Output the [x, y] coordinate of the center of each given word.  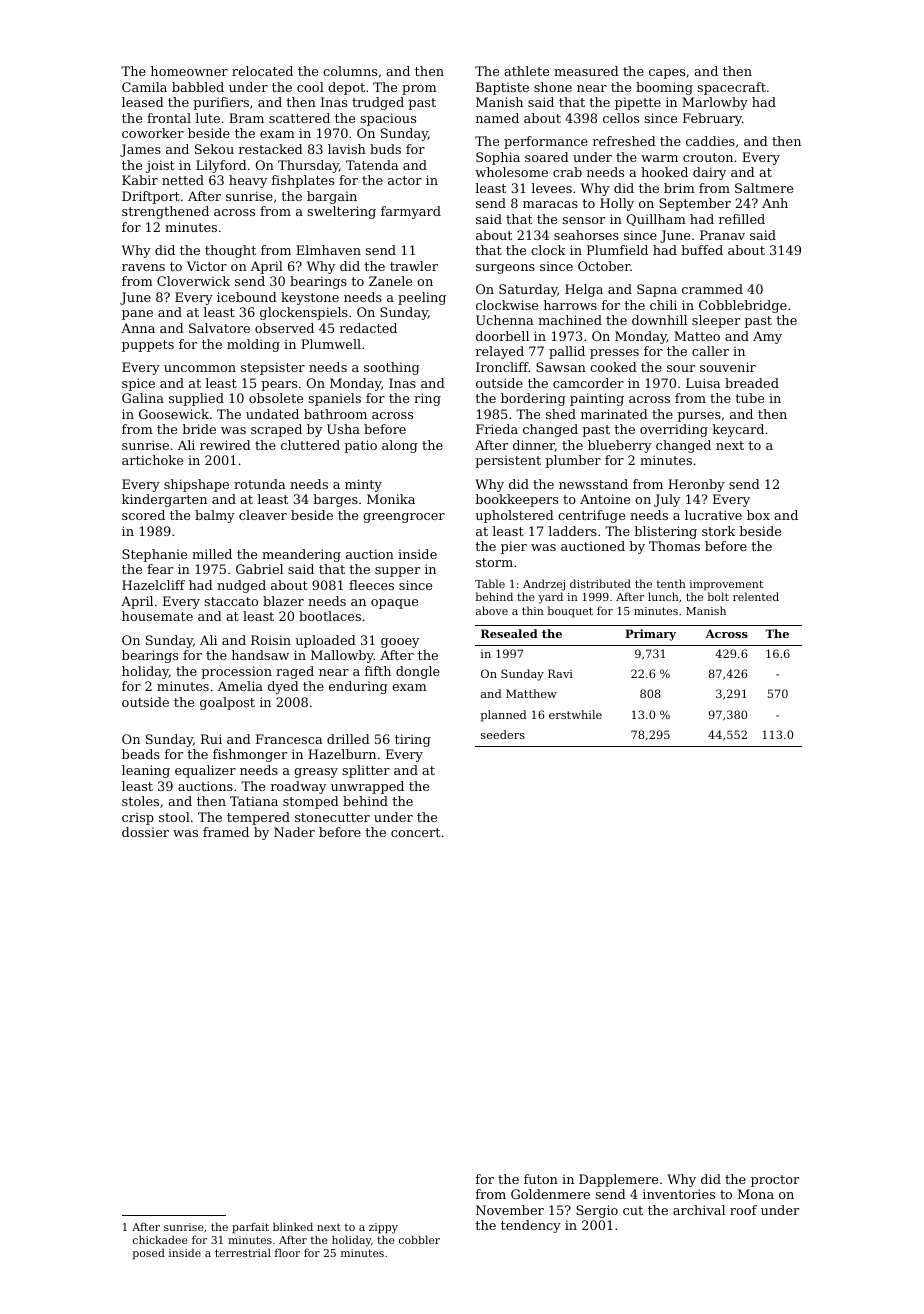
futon [541, 1179]
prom [419, 90]
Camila [144, 87]
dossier [145, 832]
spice [138, 384]
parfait [250, 1228]
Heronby [696, 485]
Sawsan [561, 367]
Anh [775, 203]
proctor [775, 1181]
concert [415, 832]
